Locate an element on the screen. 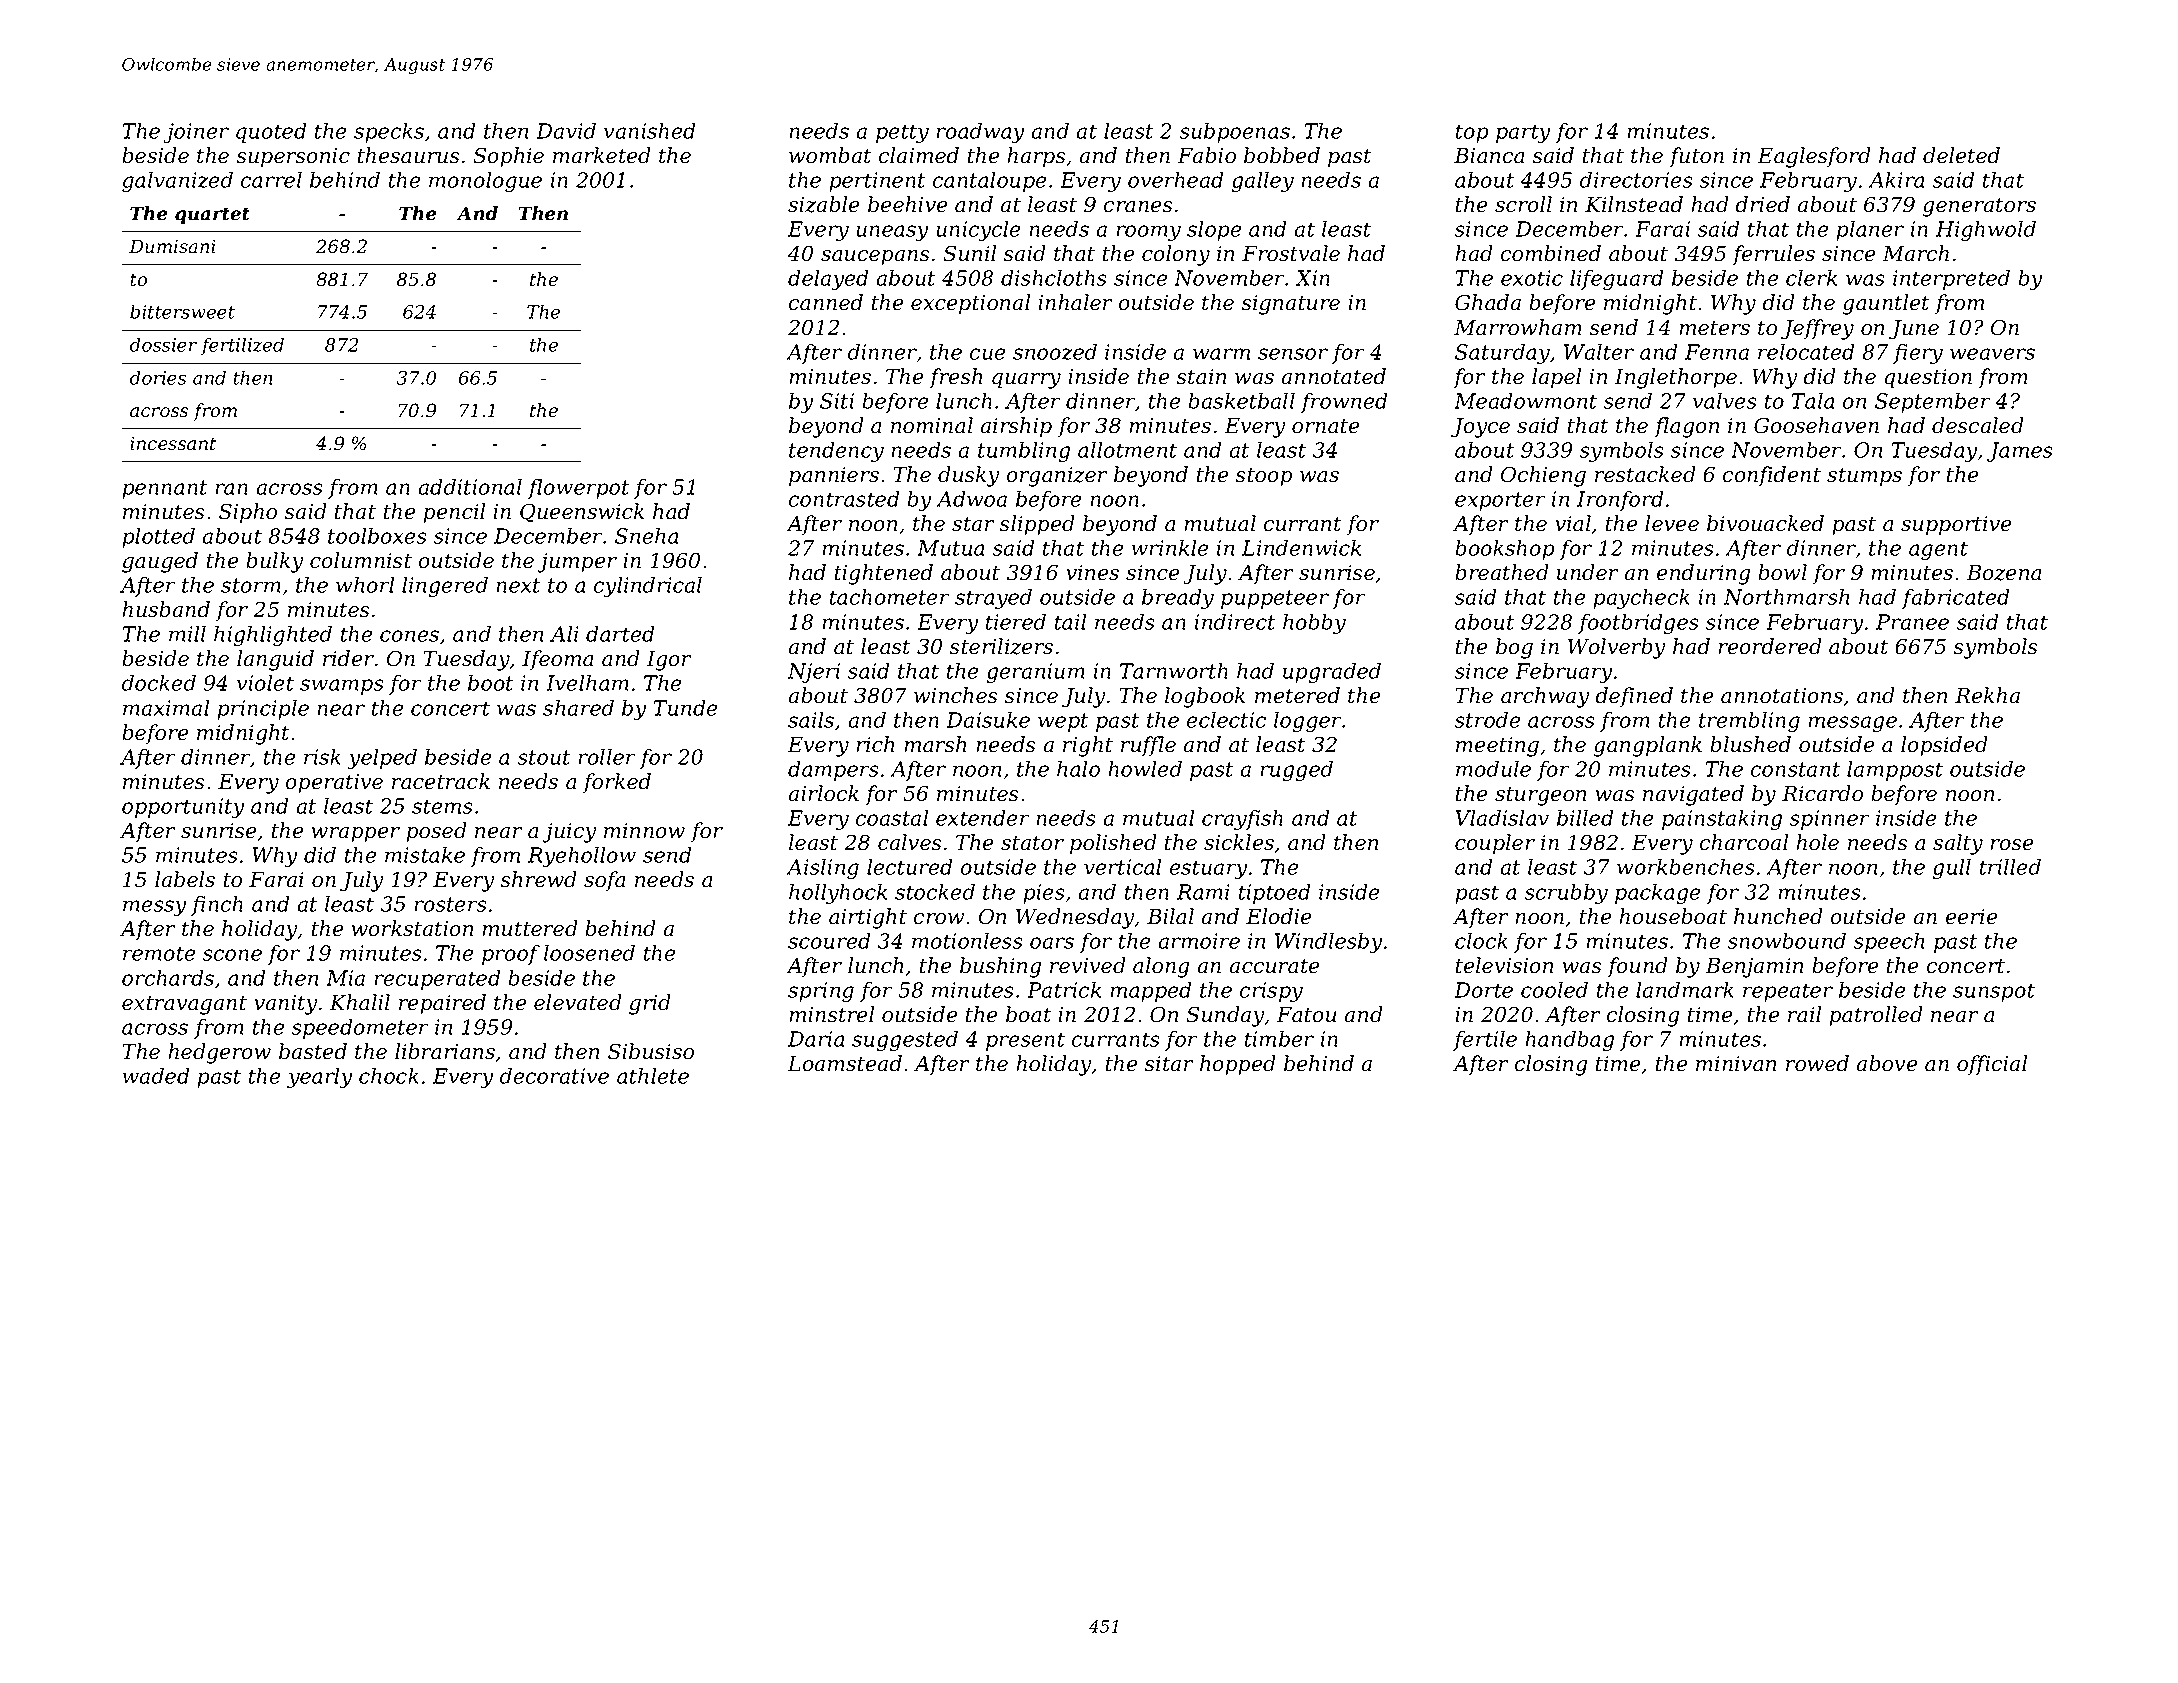 This screenshot has height=1683, width=2178. dories is located at coordinates (158, 377).
